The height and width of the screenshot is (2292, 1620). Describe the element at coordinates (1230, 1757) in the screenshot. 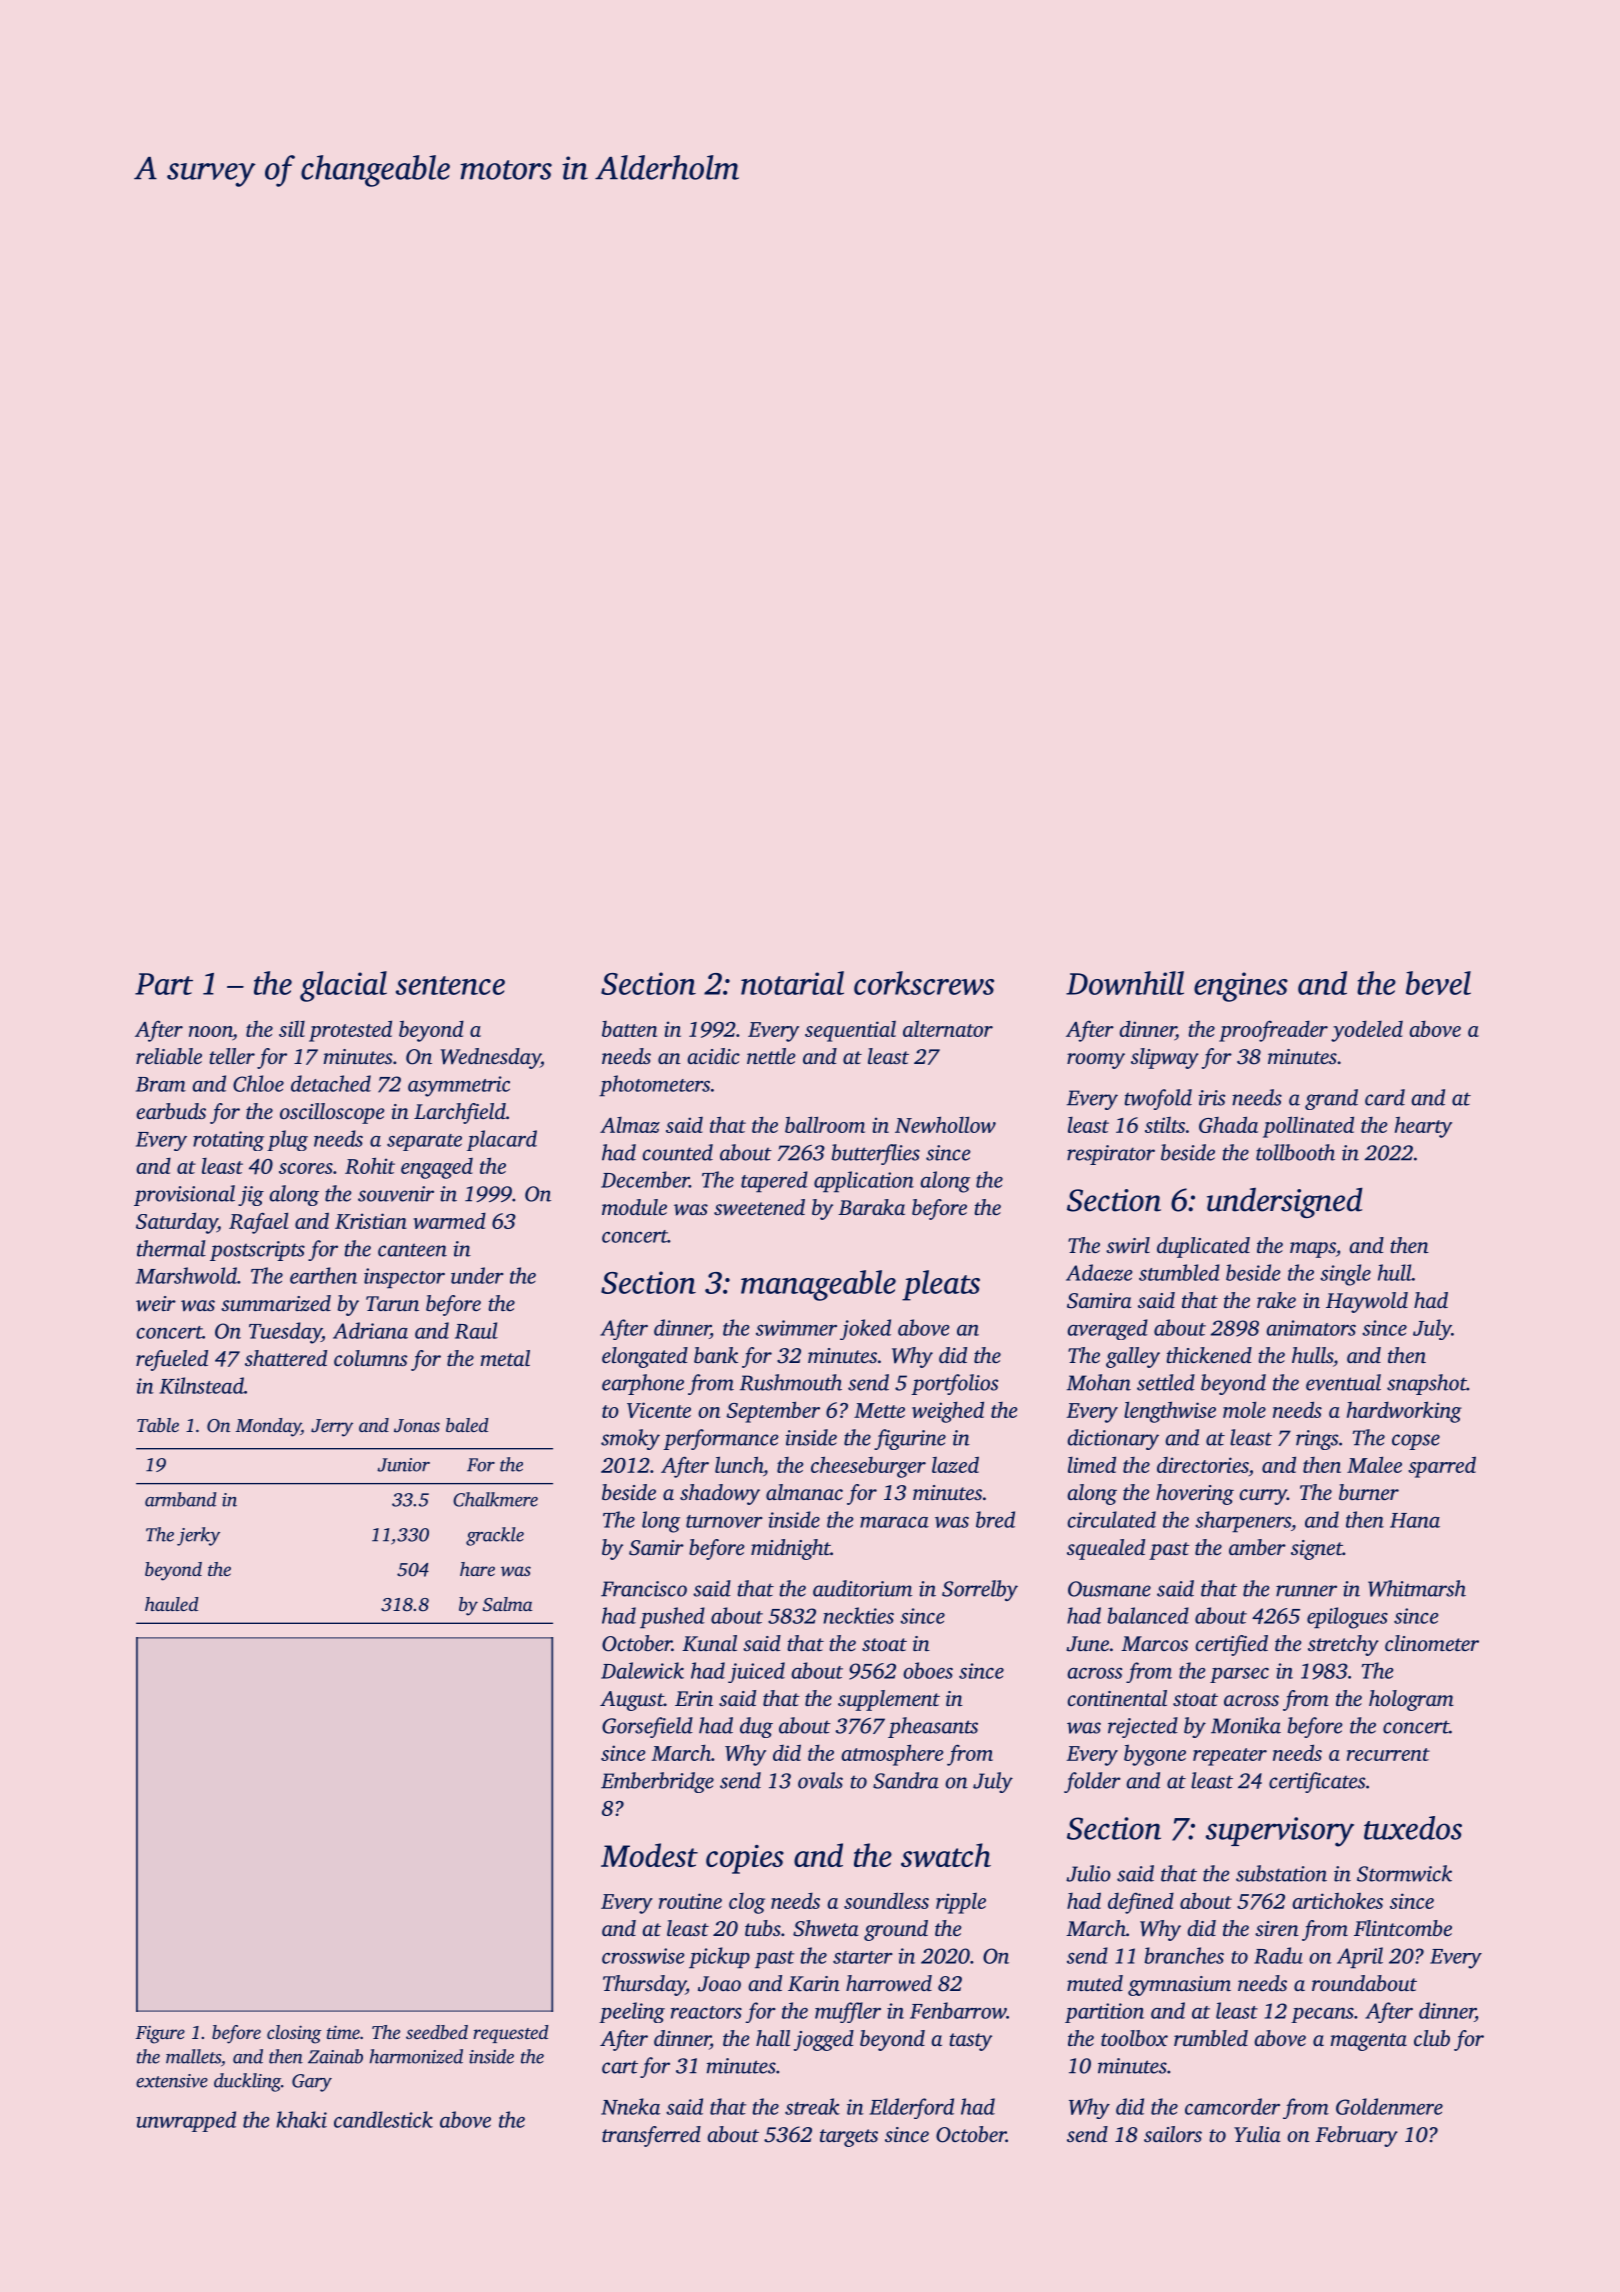

I see `repeater` at that location.
